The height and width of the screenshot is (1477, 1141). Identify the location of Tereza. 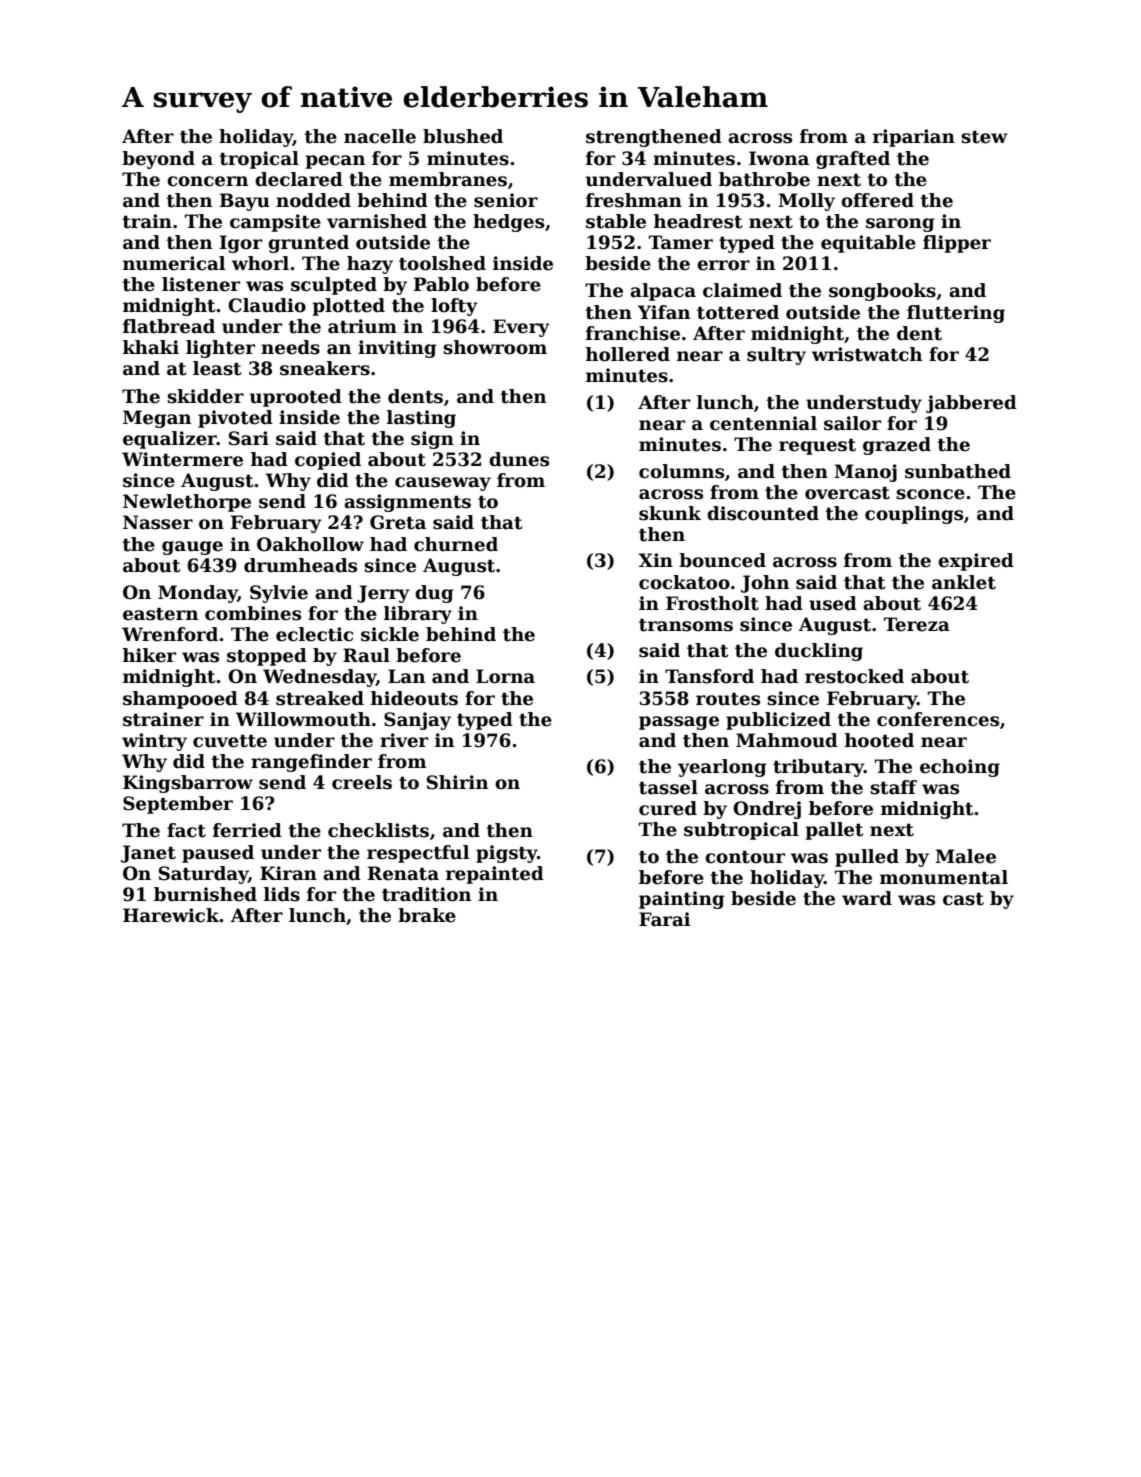
(917, 624).
